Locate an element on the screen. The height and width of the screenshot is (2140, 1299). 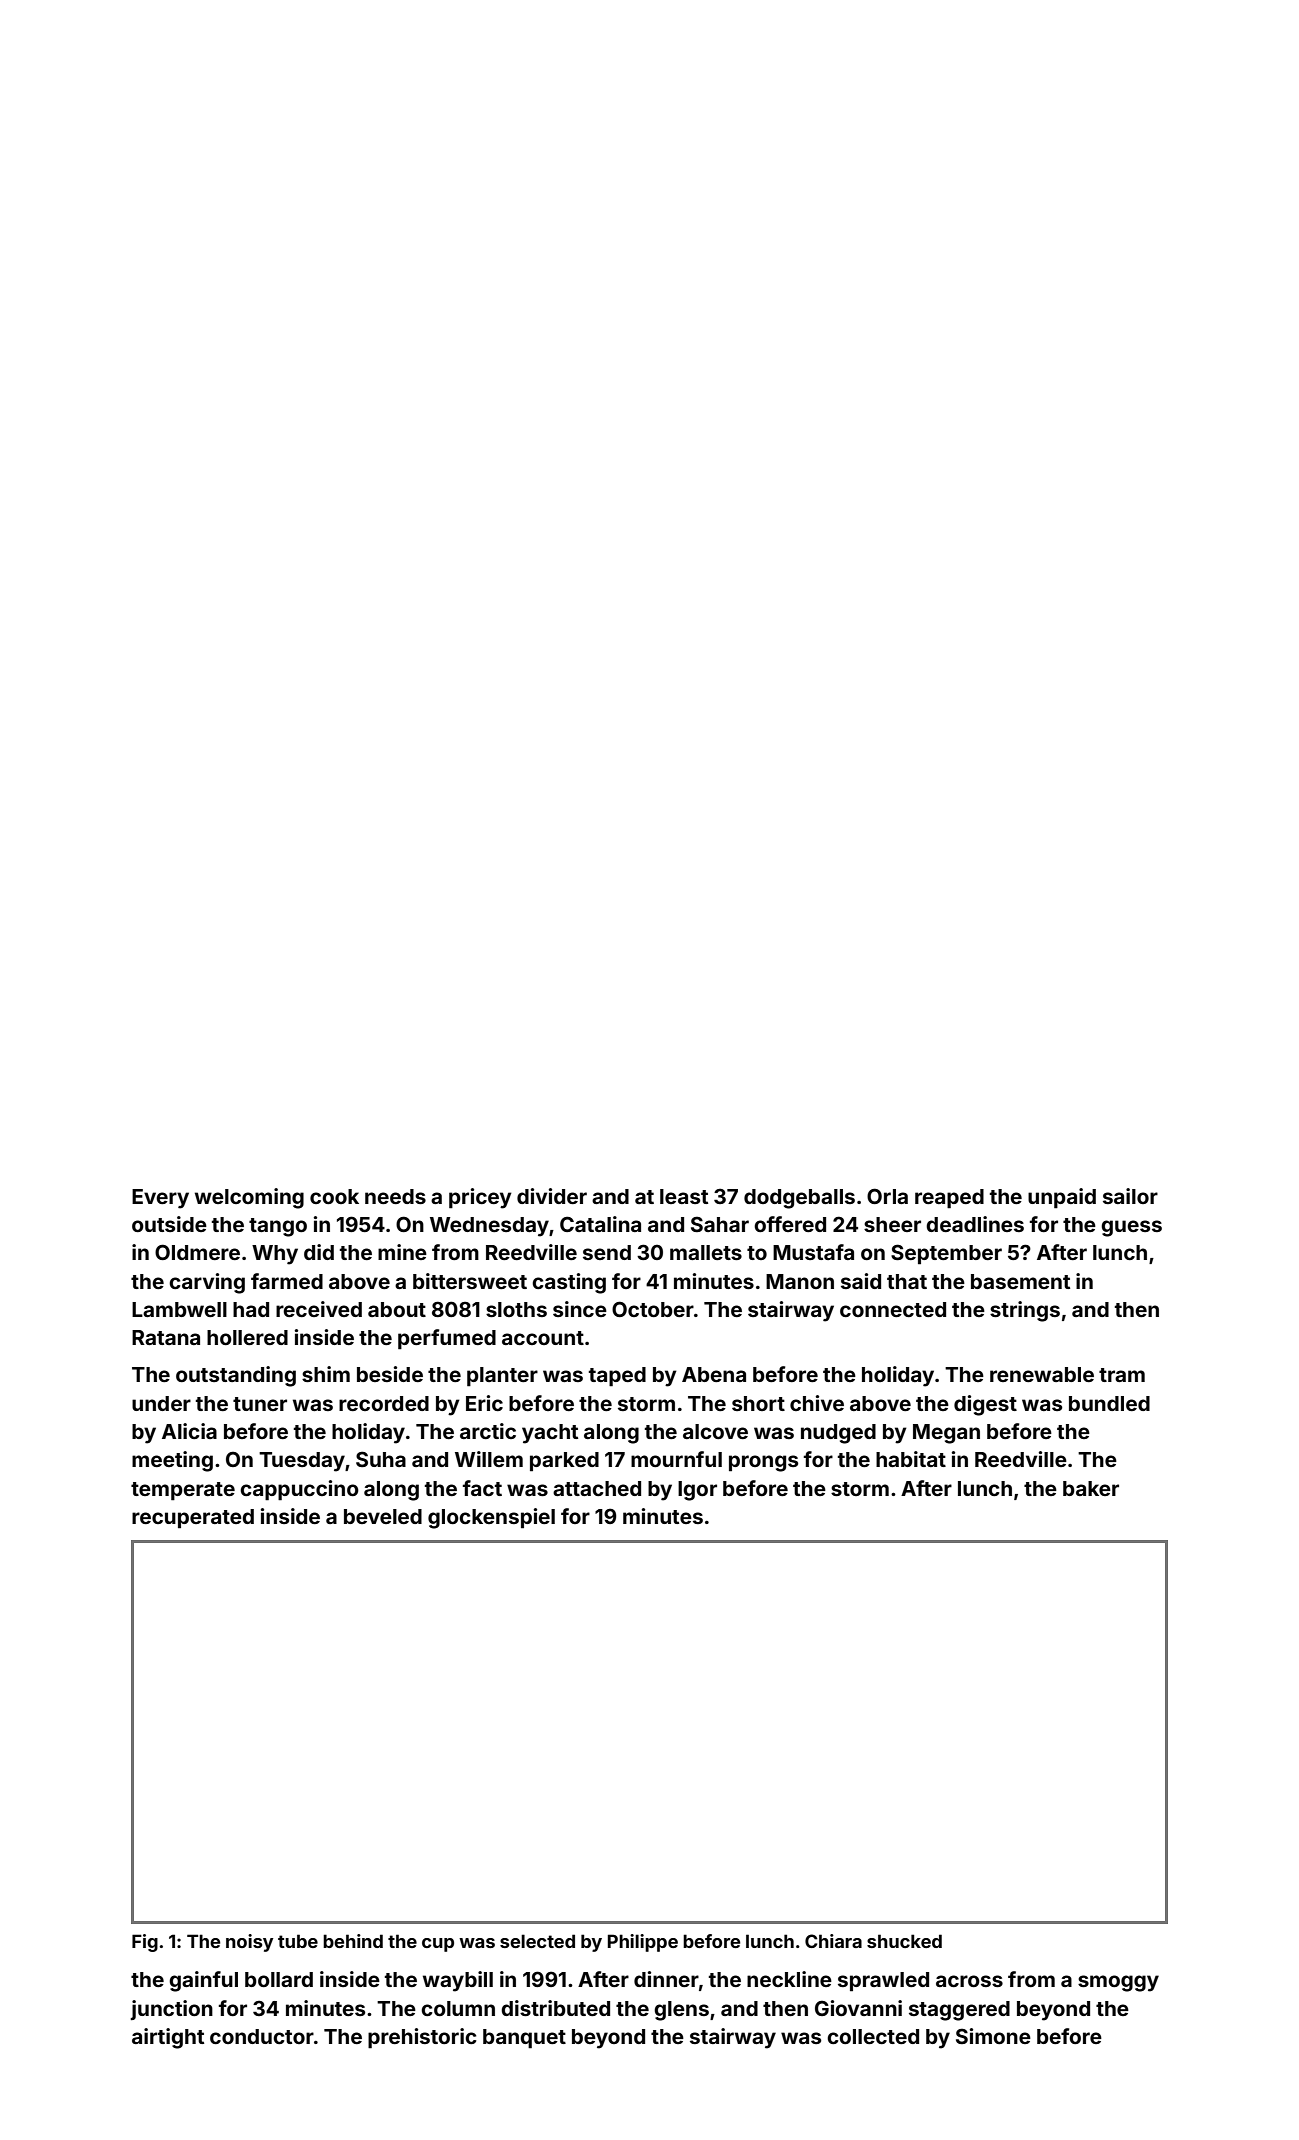
Simone is located at coordinates (993, 2036).
